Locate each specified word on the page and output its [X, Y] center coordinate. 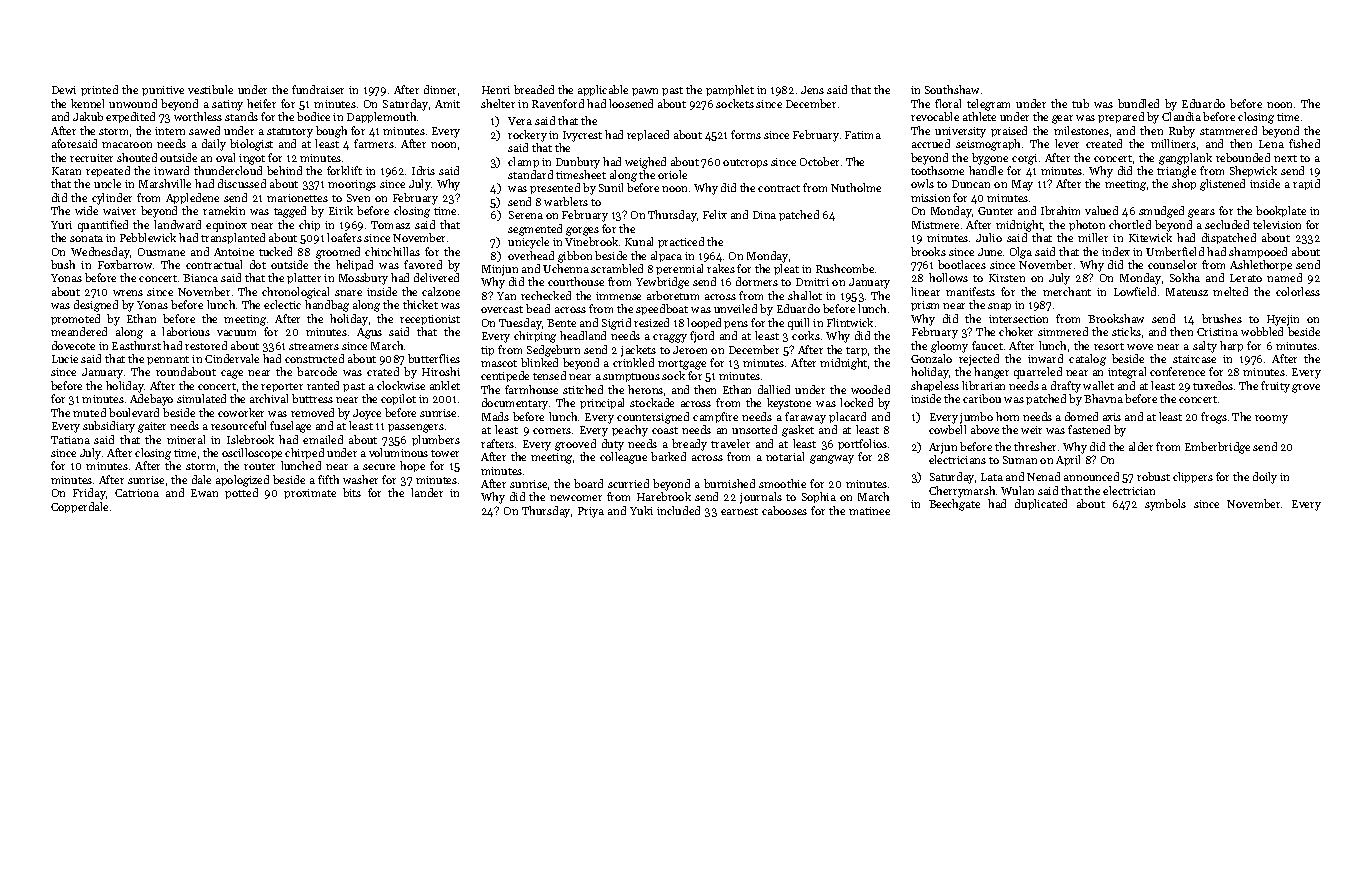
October [819, 161]
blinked [539, 362]
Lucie [65, 359]
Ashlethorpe [1261, 265]
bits [352, 492]
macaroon [127, 145]
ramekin [224, 210]
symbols [1165, 505]
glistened [1222, 185]
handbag [327, 306]
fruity [1275, 387]
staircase [1194, 359]
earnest [739, 511]
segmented [535, 230]
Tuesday [520, 324]
